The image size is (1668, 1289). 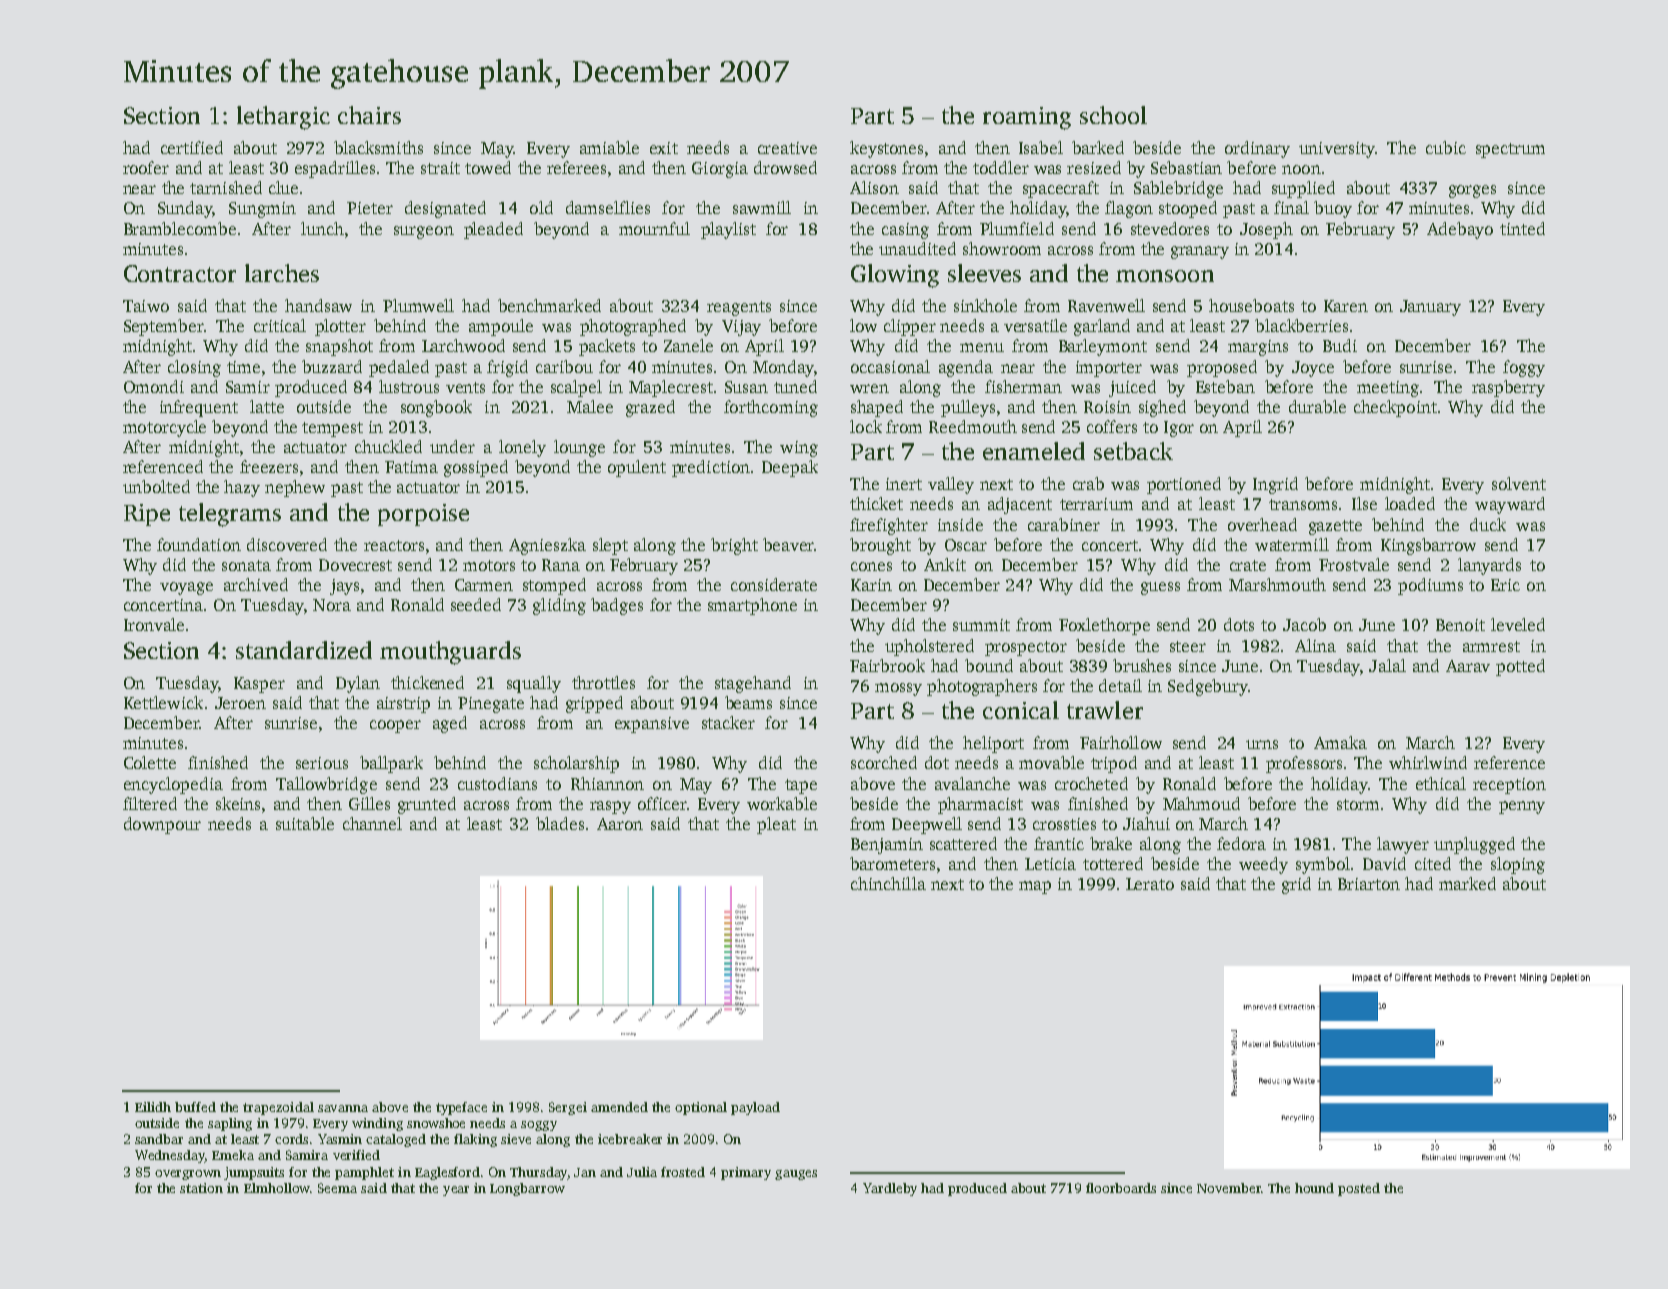 What do you see at coordinates (369, 115) in the screenshot?
I see `chairs` at bounding box center [369, 115].
